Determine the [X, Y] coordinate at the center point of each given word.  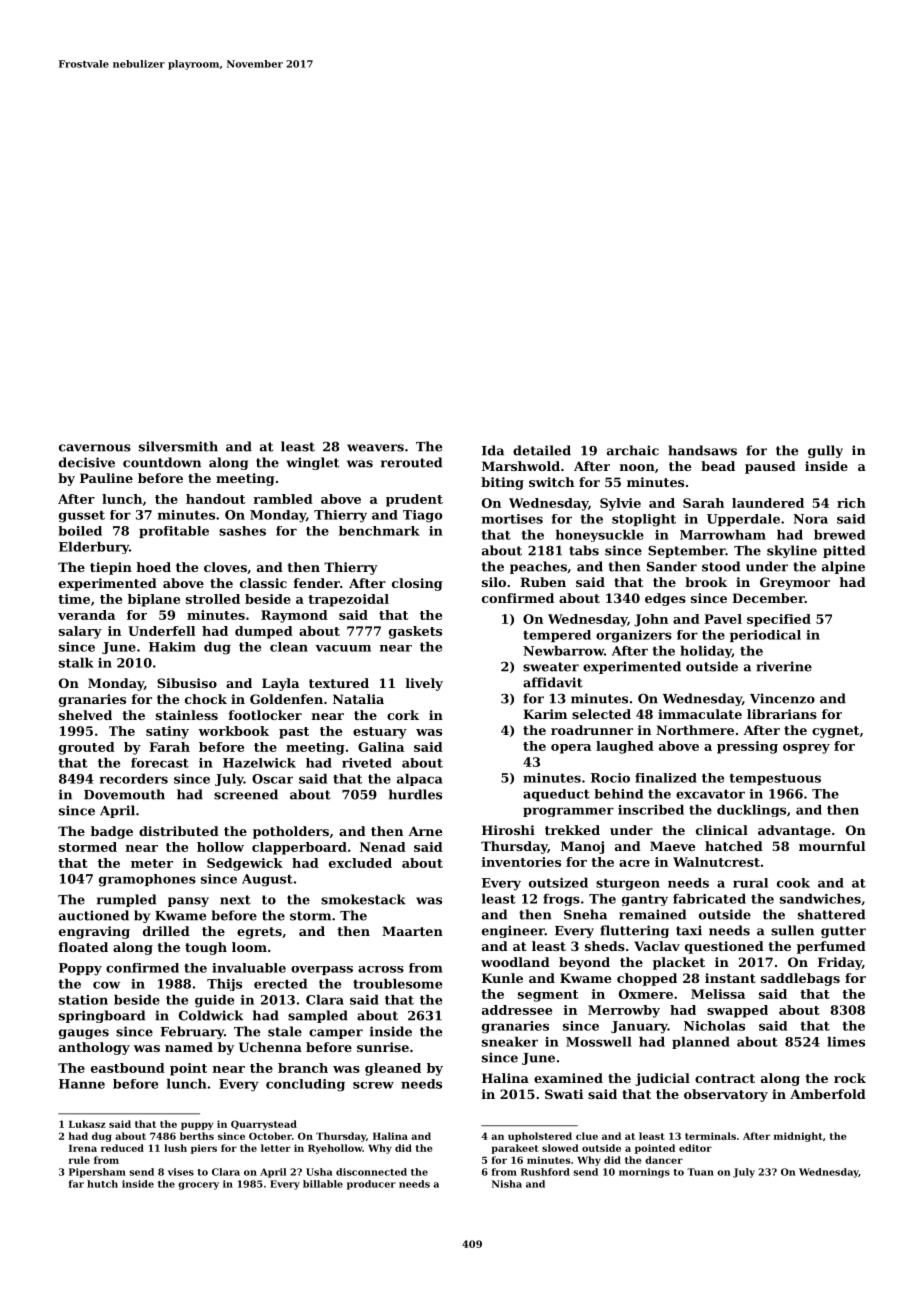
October [270, 1136]
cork [403, 715]
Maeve [672, 846]
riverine [784, 666]
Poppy [80, 969]
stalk [76, 663]
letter [276, 1148]
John [651, 620]
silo [494, 582]
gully [825, 451]
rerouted [411, 462]
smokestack [363, 899]
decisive [87, 462]
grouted [87, 748]
